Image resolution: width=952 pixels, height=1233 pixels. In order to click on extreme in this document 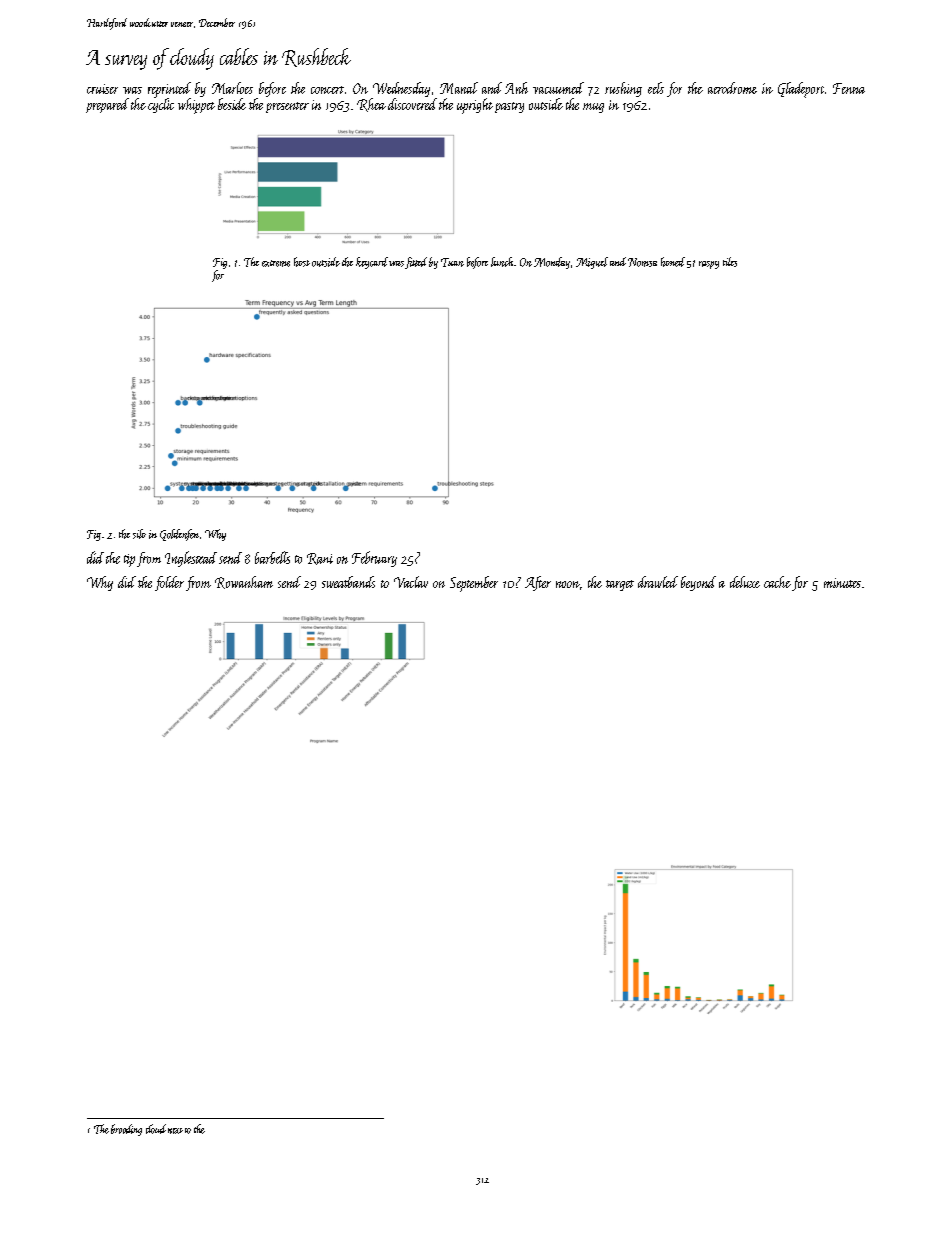, I will do `click(276, 263)`.
